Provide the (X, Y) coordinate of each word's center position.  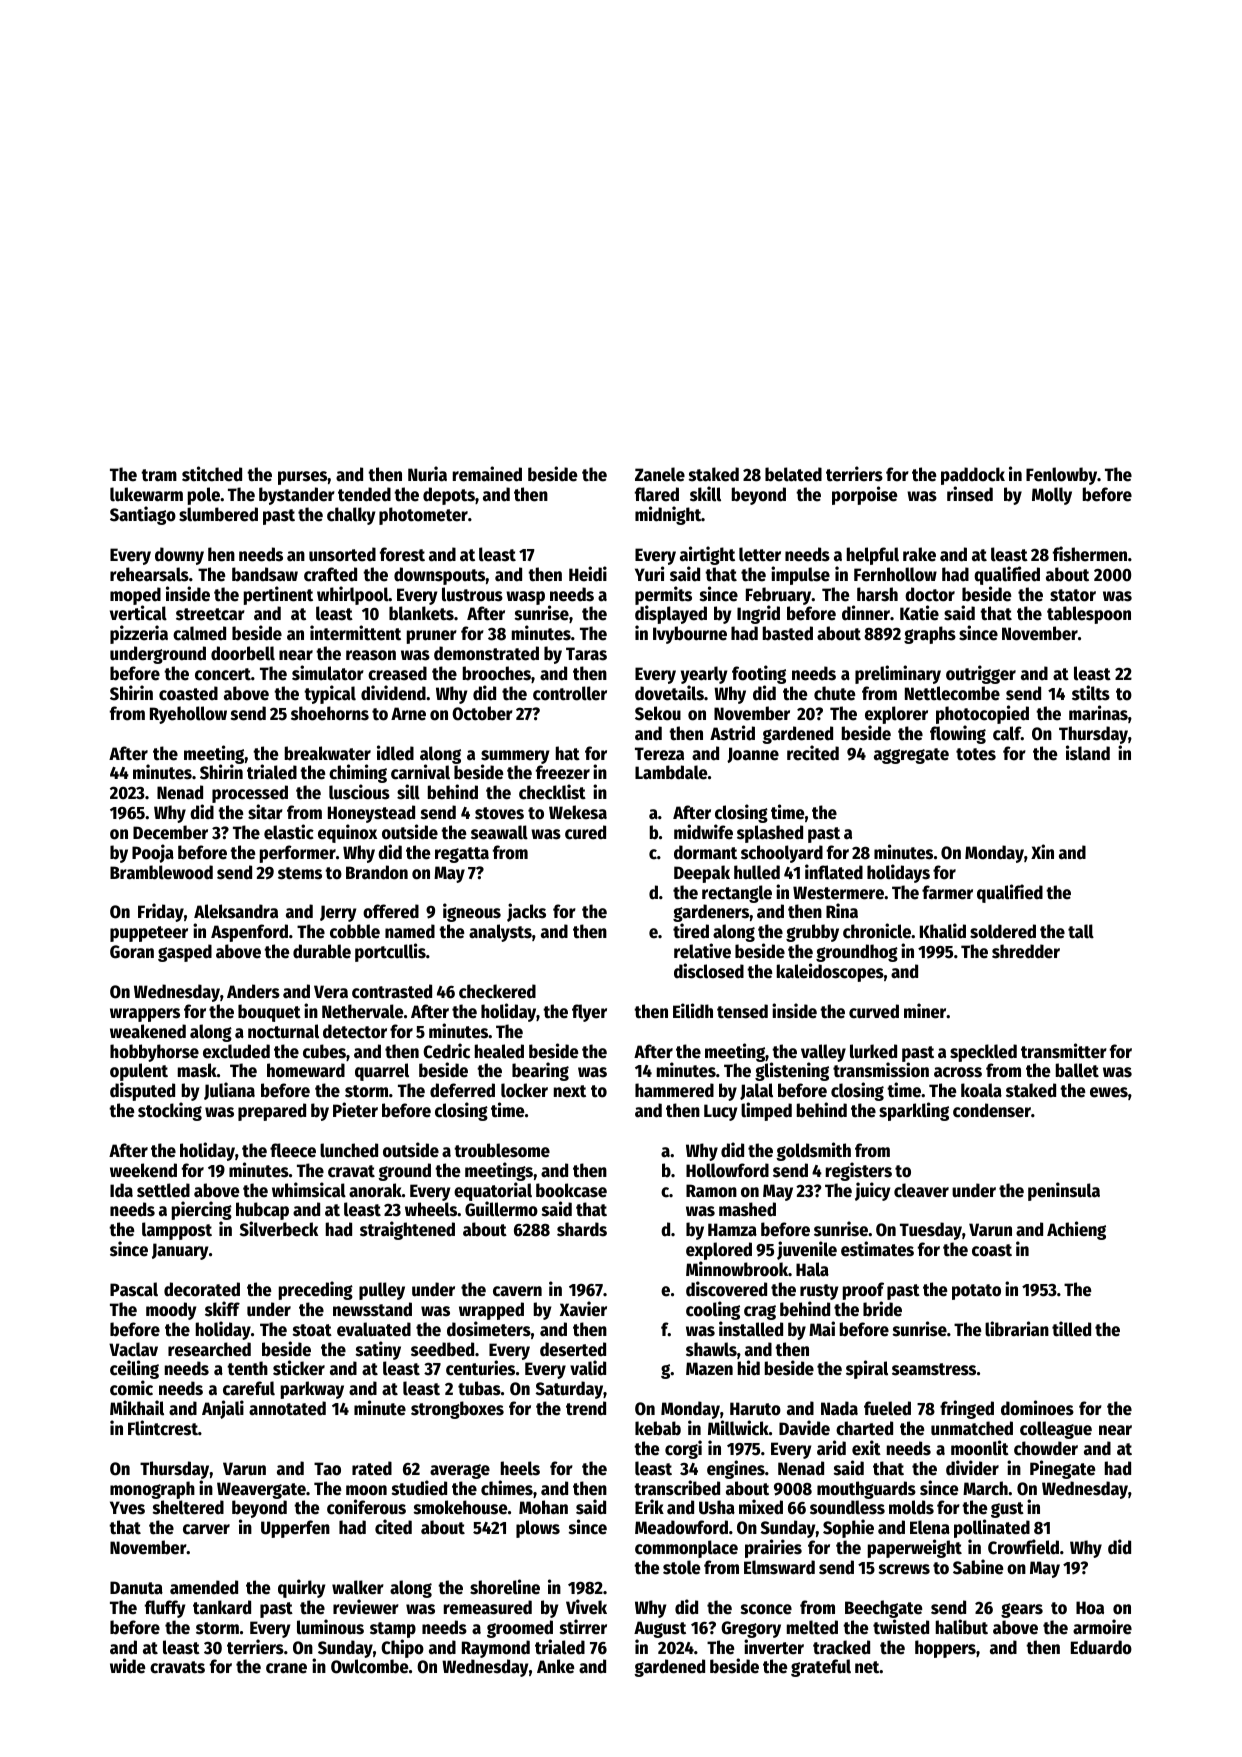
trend (586, 1408)
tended (364, 494)
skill (705, 494)
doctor (930, 594)
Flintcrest (163, 1428)
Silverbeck (279, 1229)
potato (976, 1292)
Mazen (709, 1369)
